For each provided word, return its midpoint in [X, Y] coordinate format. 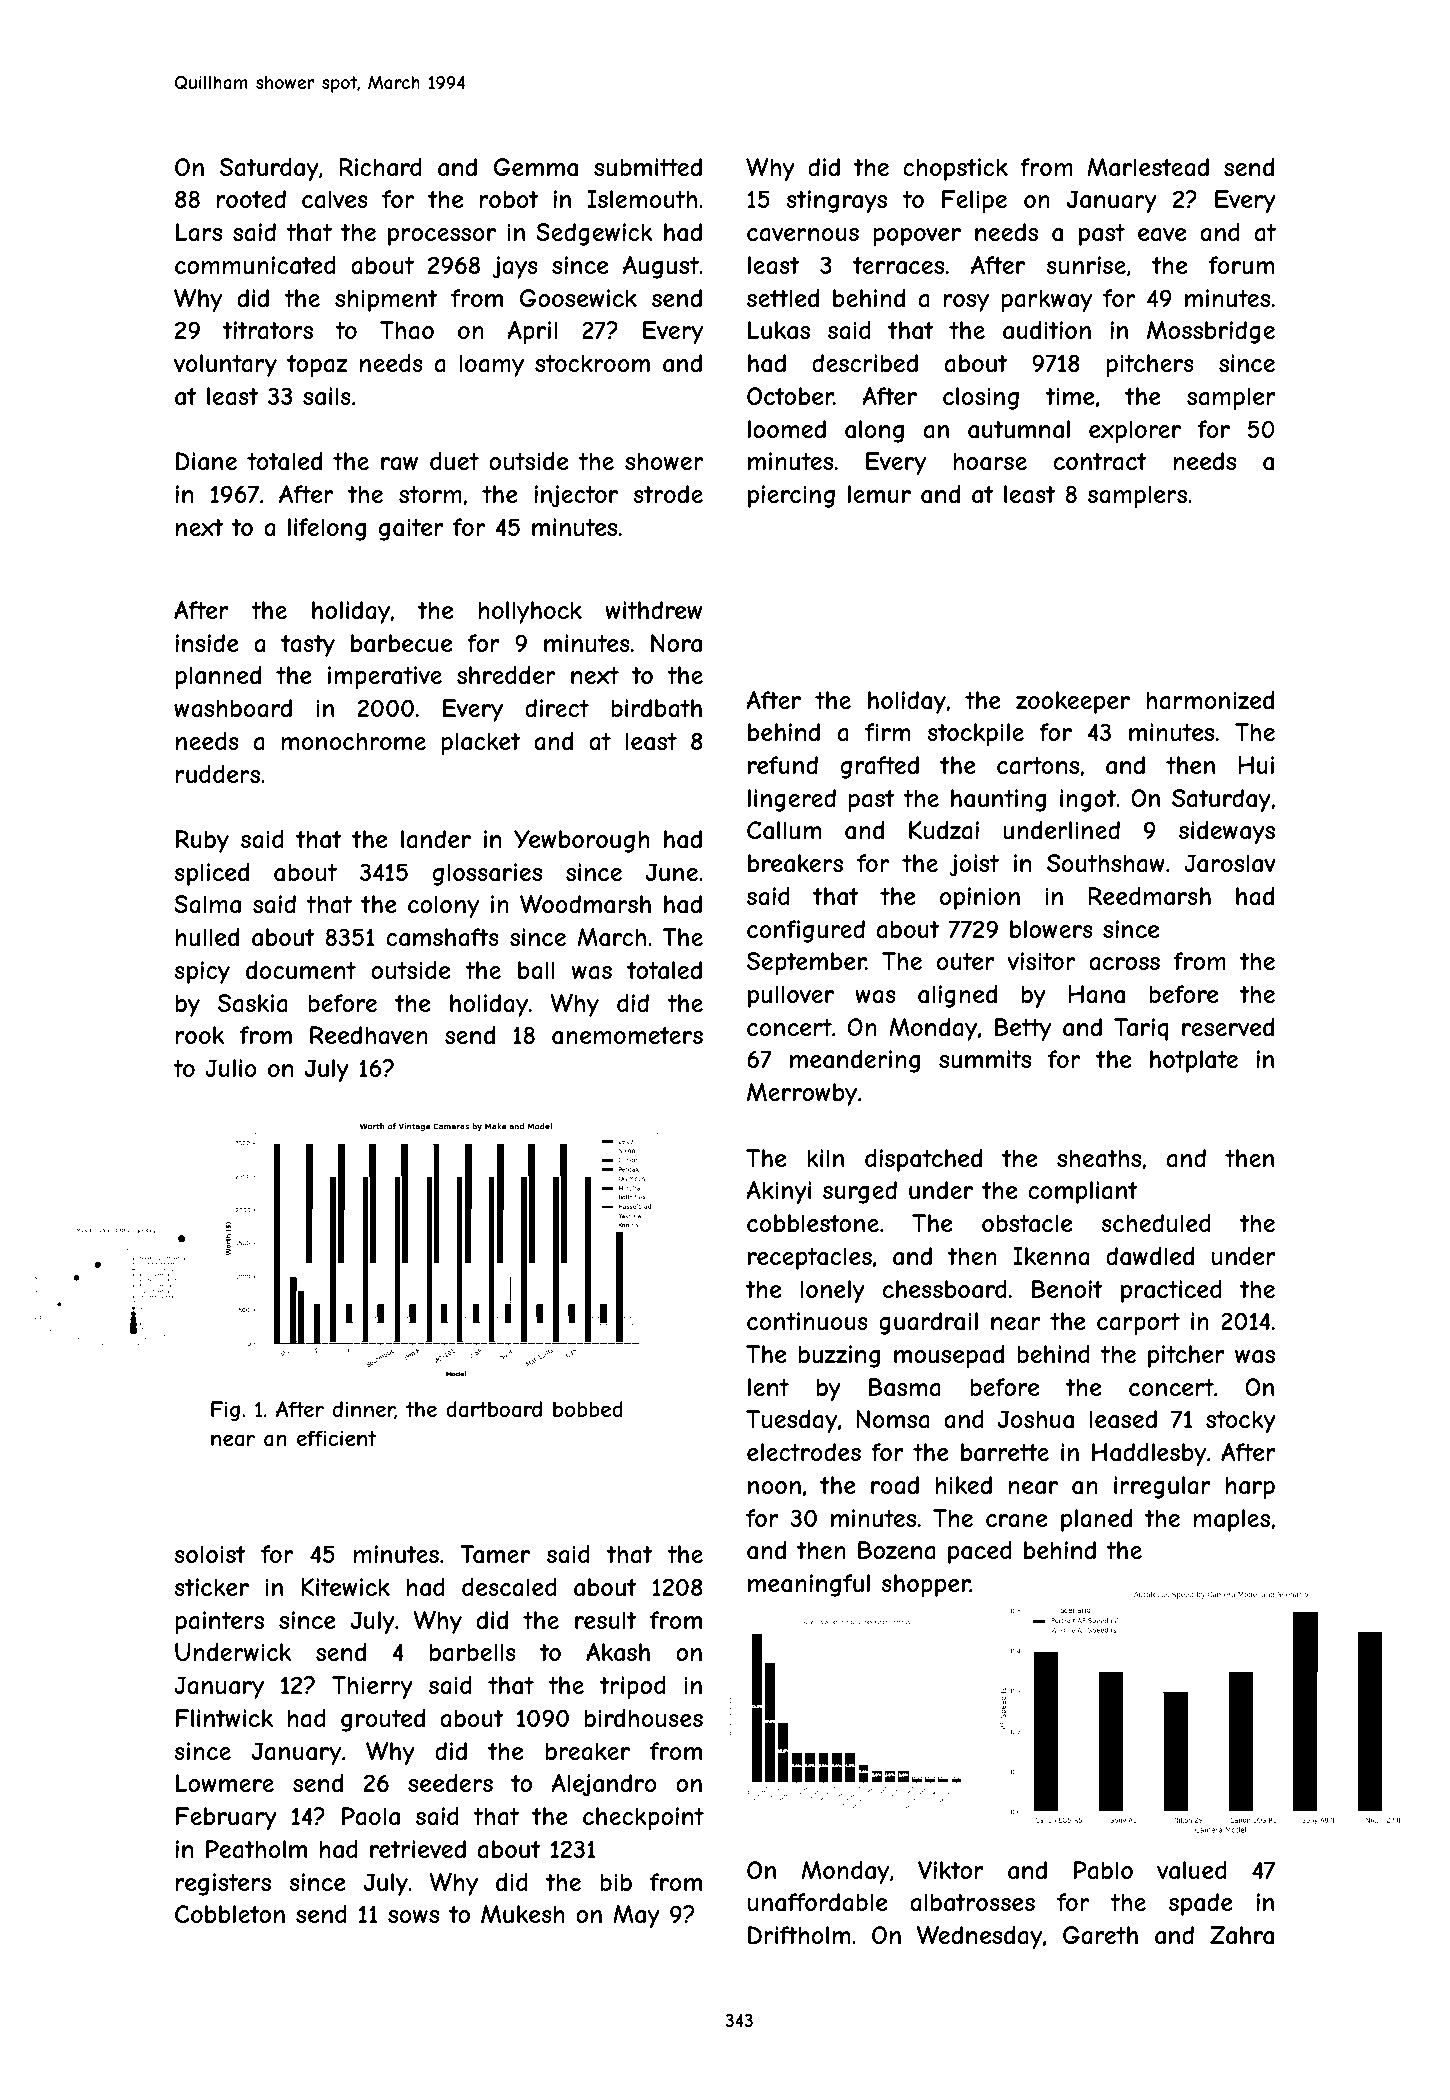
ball [536, 970]
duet [454, 461]
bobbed [588, 1409]
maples [1232, 1520]
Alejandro [604, 1785]
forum [1241, 265]
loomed [787, 429]
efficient [337, 1438]
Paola [371, 1816]
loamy [491, 365]
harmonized [1210, 700]
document [301, 970]
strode [668, 494]
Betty [1023, 1029]
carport [1138, 1324]
